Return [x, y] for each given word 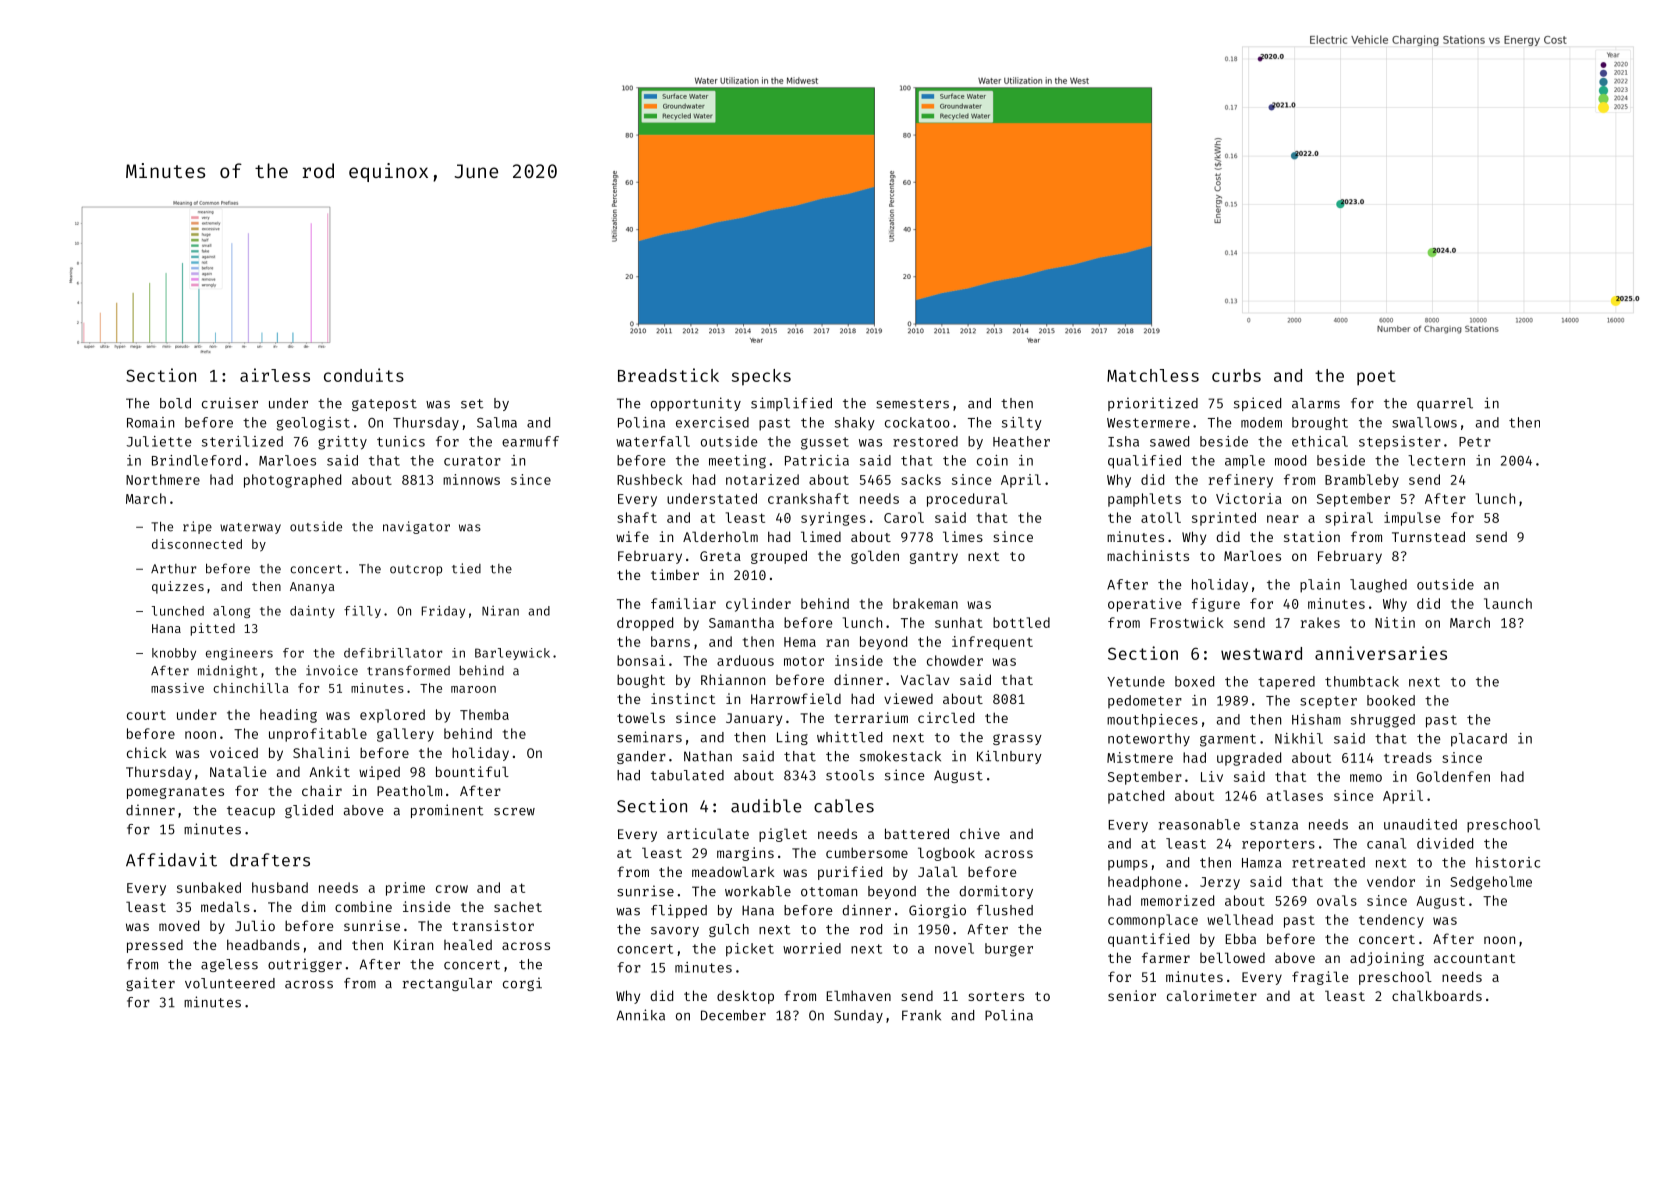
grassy [1017, 739]
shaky [855, 423]
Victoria [1249, 498]
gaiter [150, 984]
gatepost [384, 405]
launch [1508, 603]
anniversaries [1381, 653]
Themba [484, 714]
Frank [921, 1015]
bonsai [641, 660]
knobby [174, 654]
